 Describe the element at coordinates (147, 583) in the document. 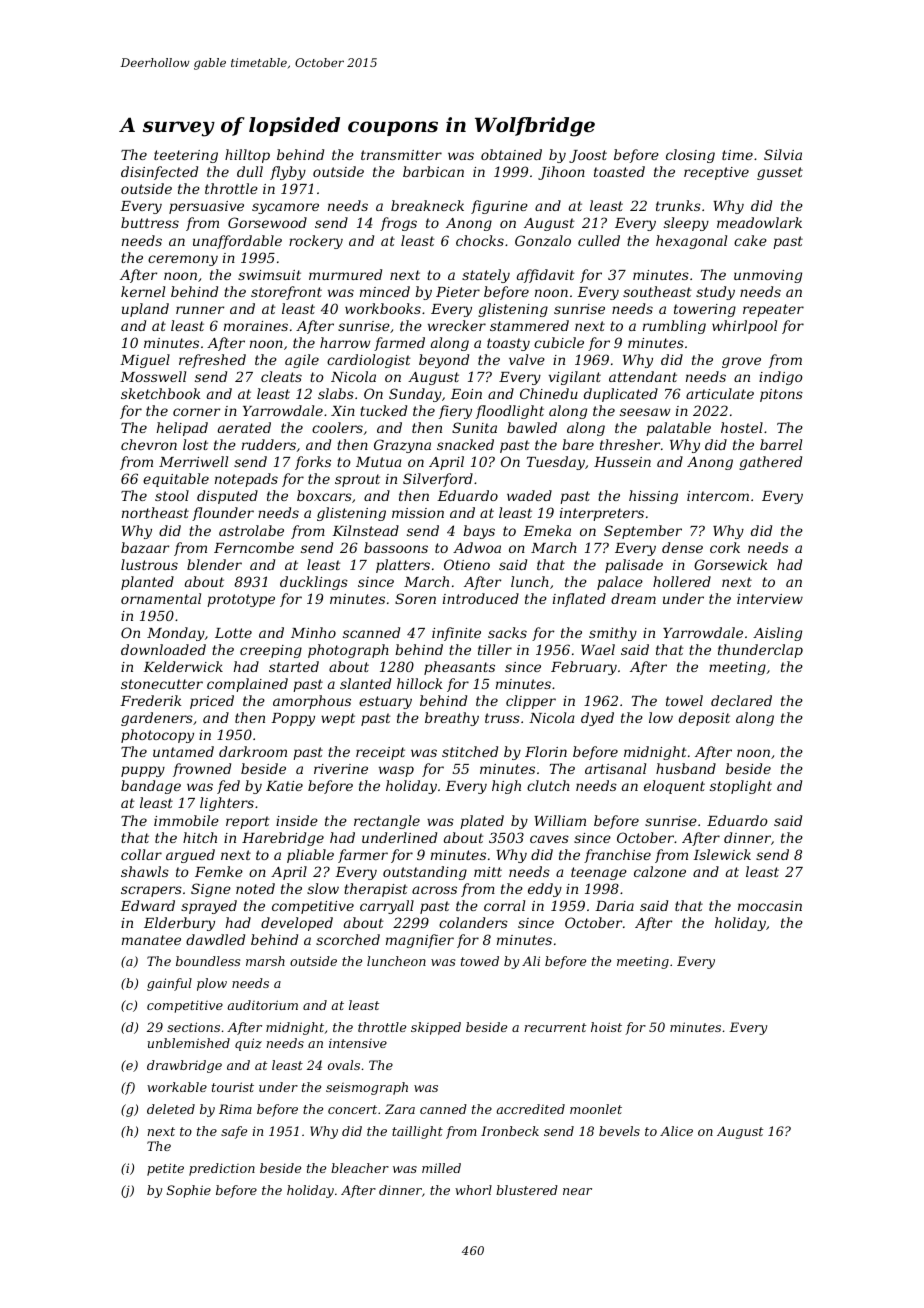

I see `planted` at that location.
